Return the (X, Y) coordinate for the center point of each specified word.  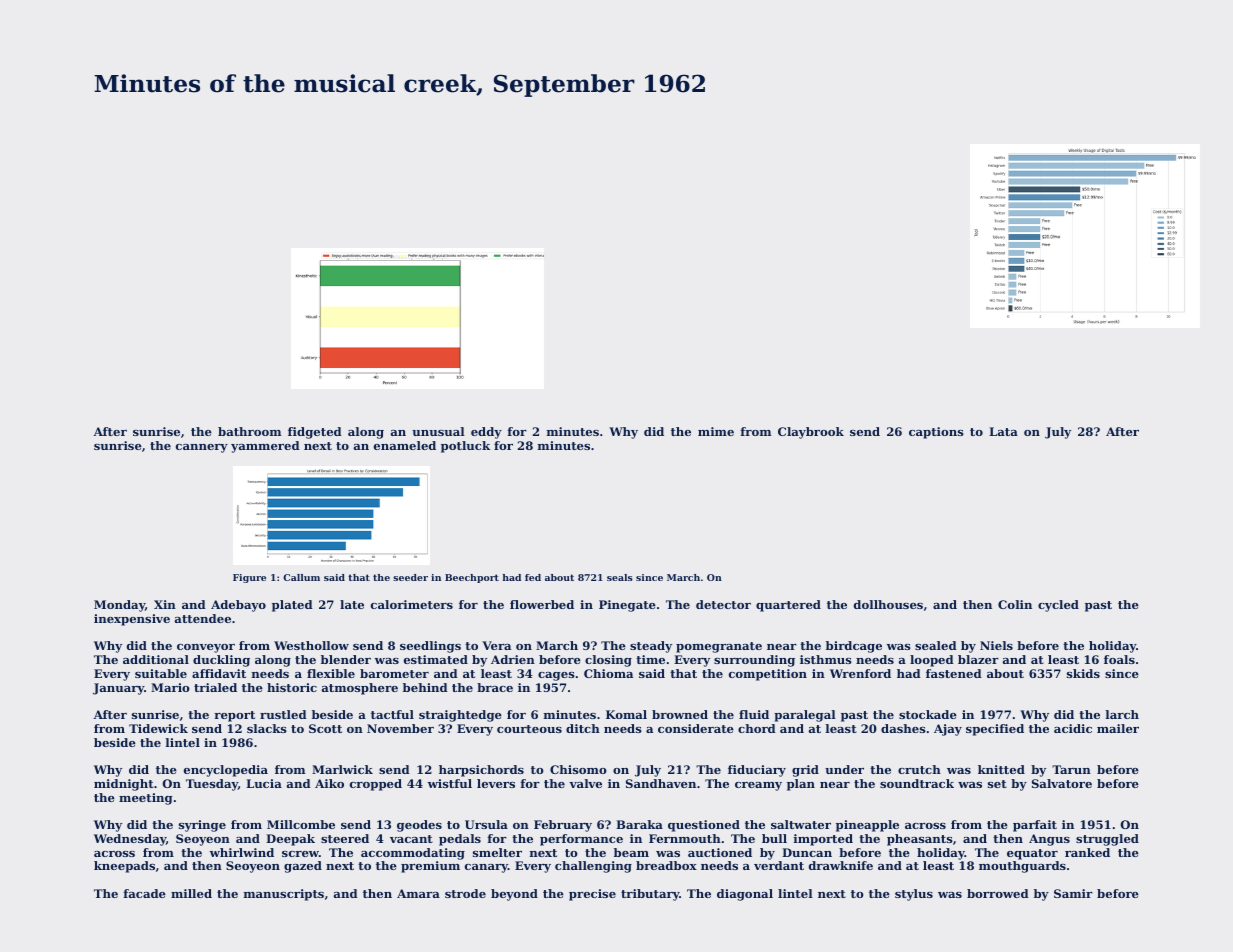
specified (995, 730)
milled (191, 893)
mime (716, 431)
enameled (405, 445)
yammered (265, 447)
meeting (146, 799)
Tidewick (158, 728)
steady (651, 647)
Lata (1003, 431)
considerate (696, 728)
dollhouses (888, 604)
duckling (221, 661)
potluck (465, 447)
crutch (919, 769)
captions (936, 433)
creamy (758, 786)
